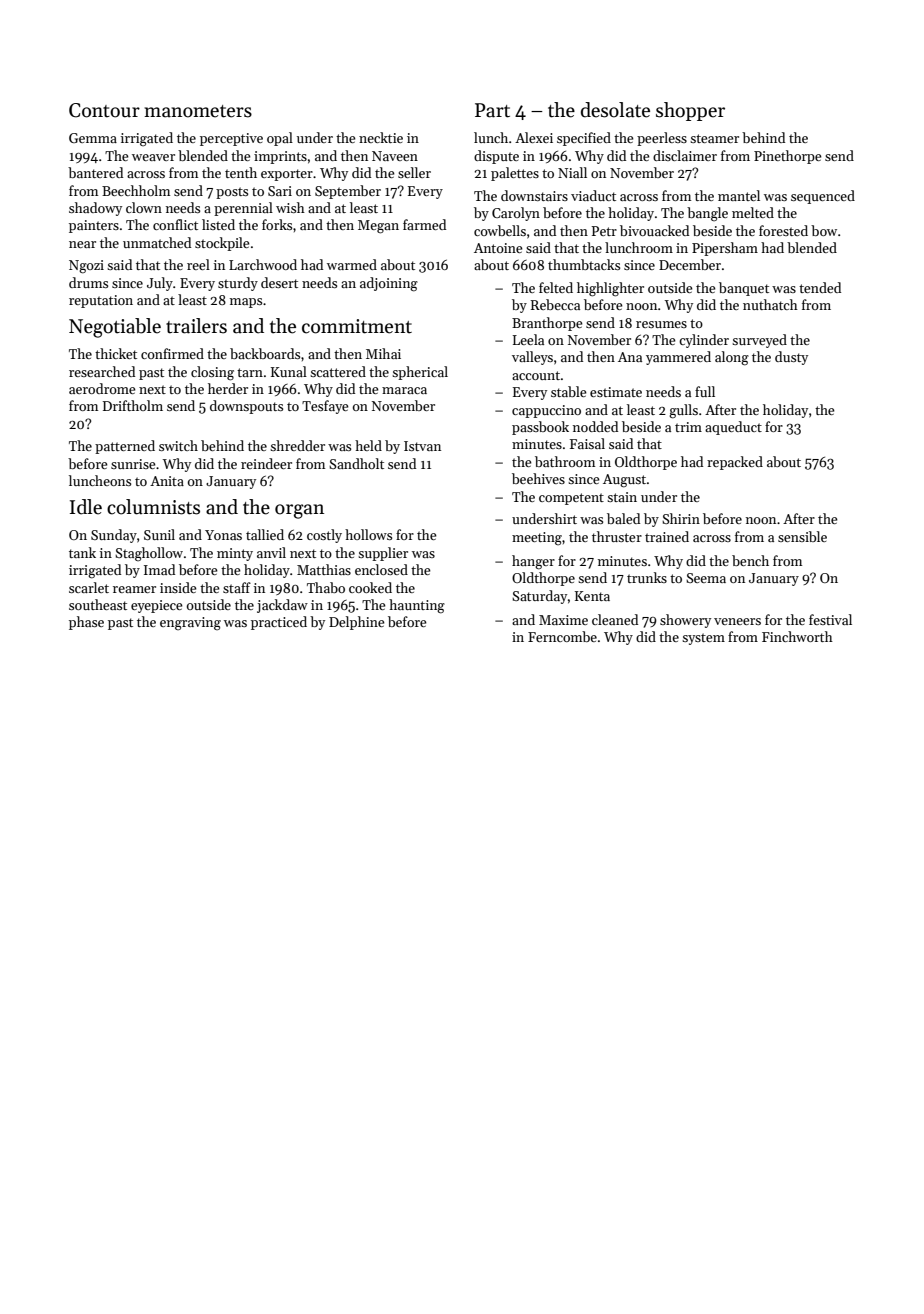  I want to click on Imad, so click(159, 569).
